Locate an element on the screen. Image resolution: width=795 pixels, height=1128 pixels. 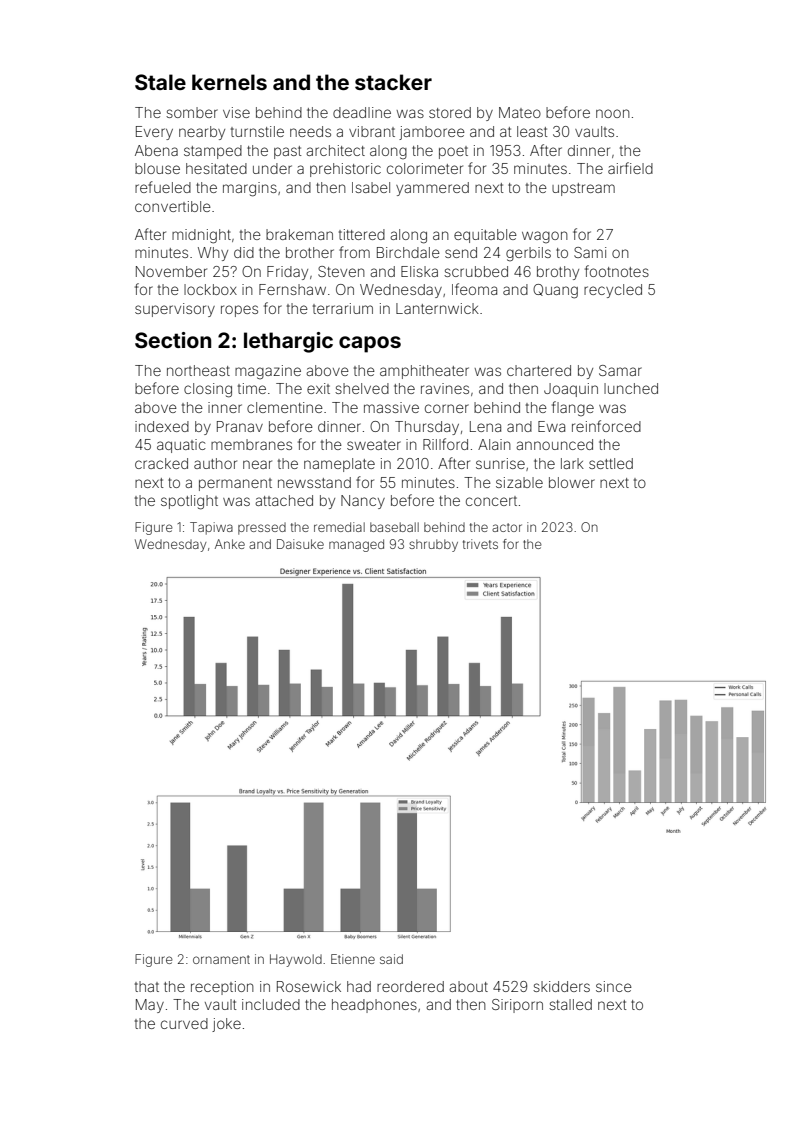
Stale is located at coordinates (160, 82).
